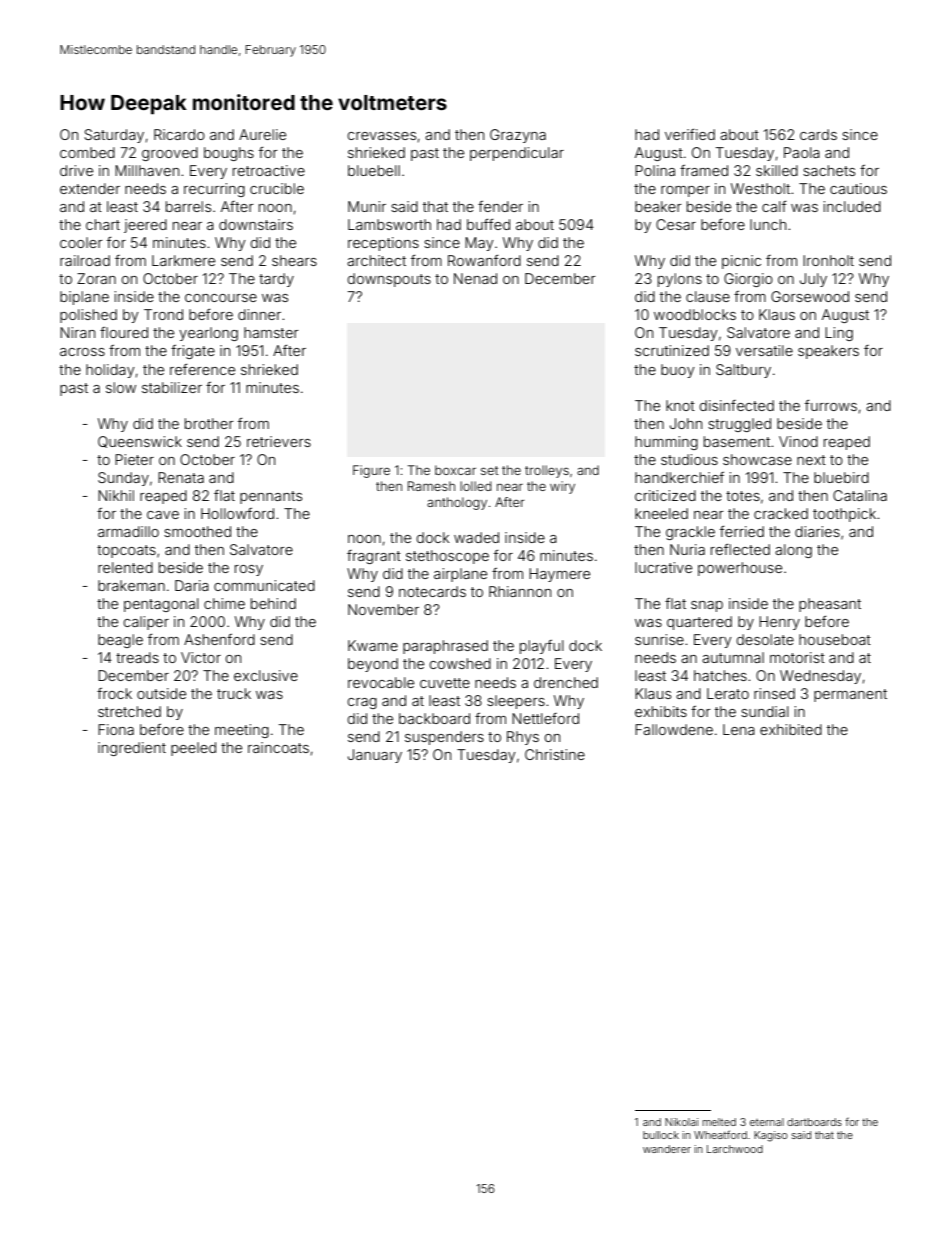 The height and width of the screenshot is (1233, 952). What do you see at coordinates (690, 134) in the screenshot?
I see `verified` at bounding box center [690, 134].
